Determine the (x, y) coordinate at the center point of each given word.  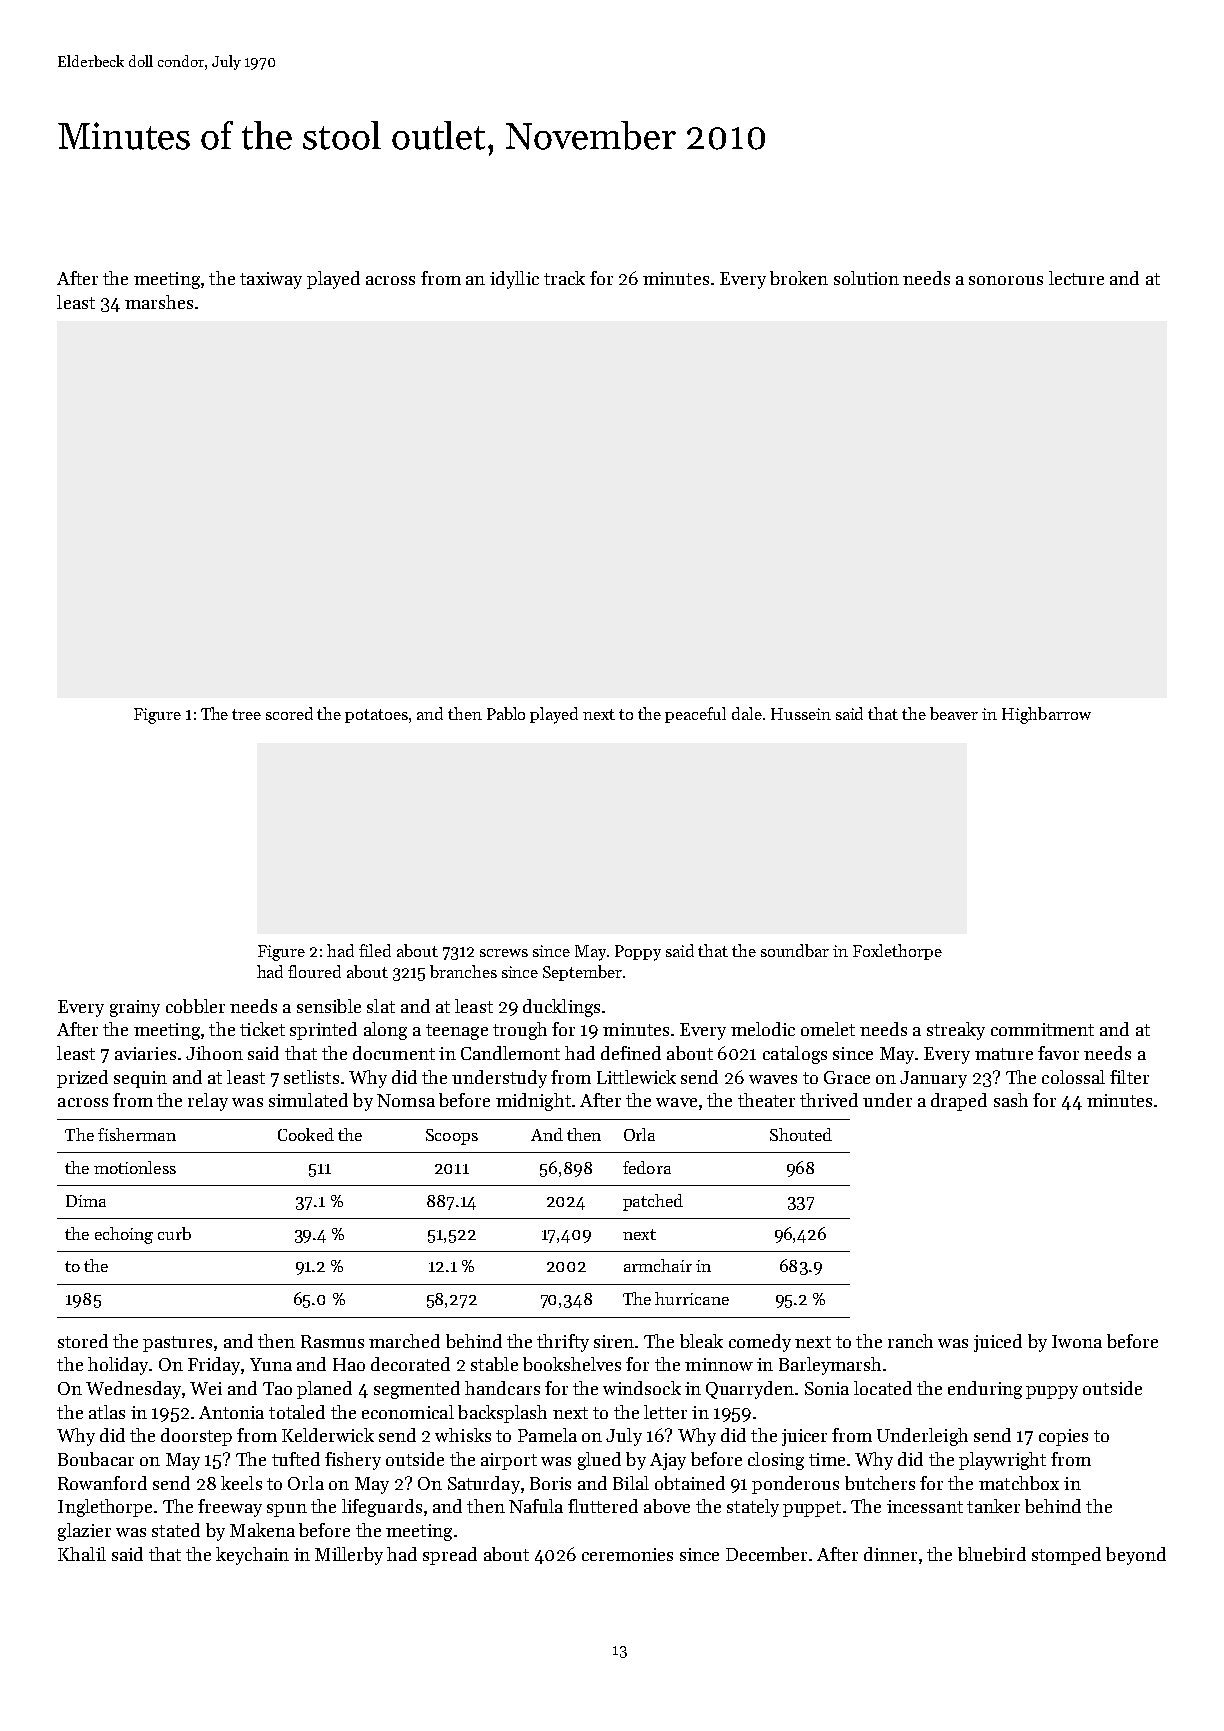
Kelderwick (328, 1435)
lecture (1076, 278)
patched (653, 1202)
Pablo (506, 713)
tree (246, 714)
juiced (998, 1343)
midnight (533, 1102)
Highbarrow (1046, 715)
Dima (86, 1201)
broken (799, 278)
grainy (135, 1008)
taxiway (271, 280)
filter (1129, 1077)
